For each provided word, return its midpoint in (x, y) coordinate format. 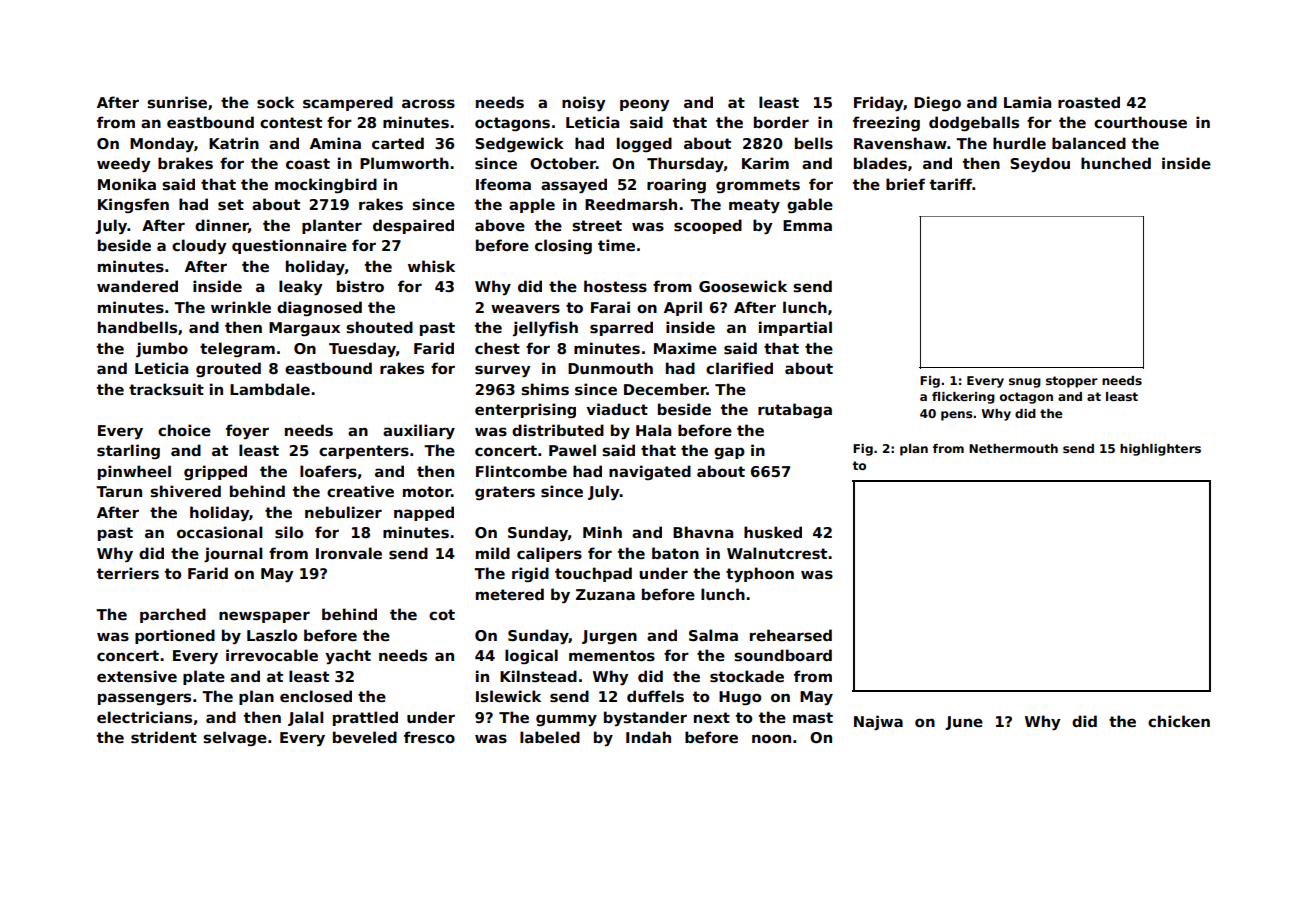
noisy (583, 103)
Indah (648, 737)
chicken (1179, 721)
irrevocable (272, 655)
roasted (1089, 102)
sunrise (177, 102)
